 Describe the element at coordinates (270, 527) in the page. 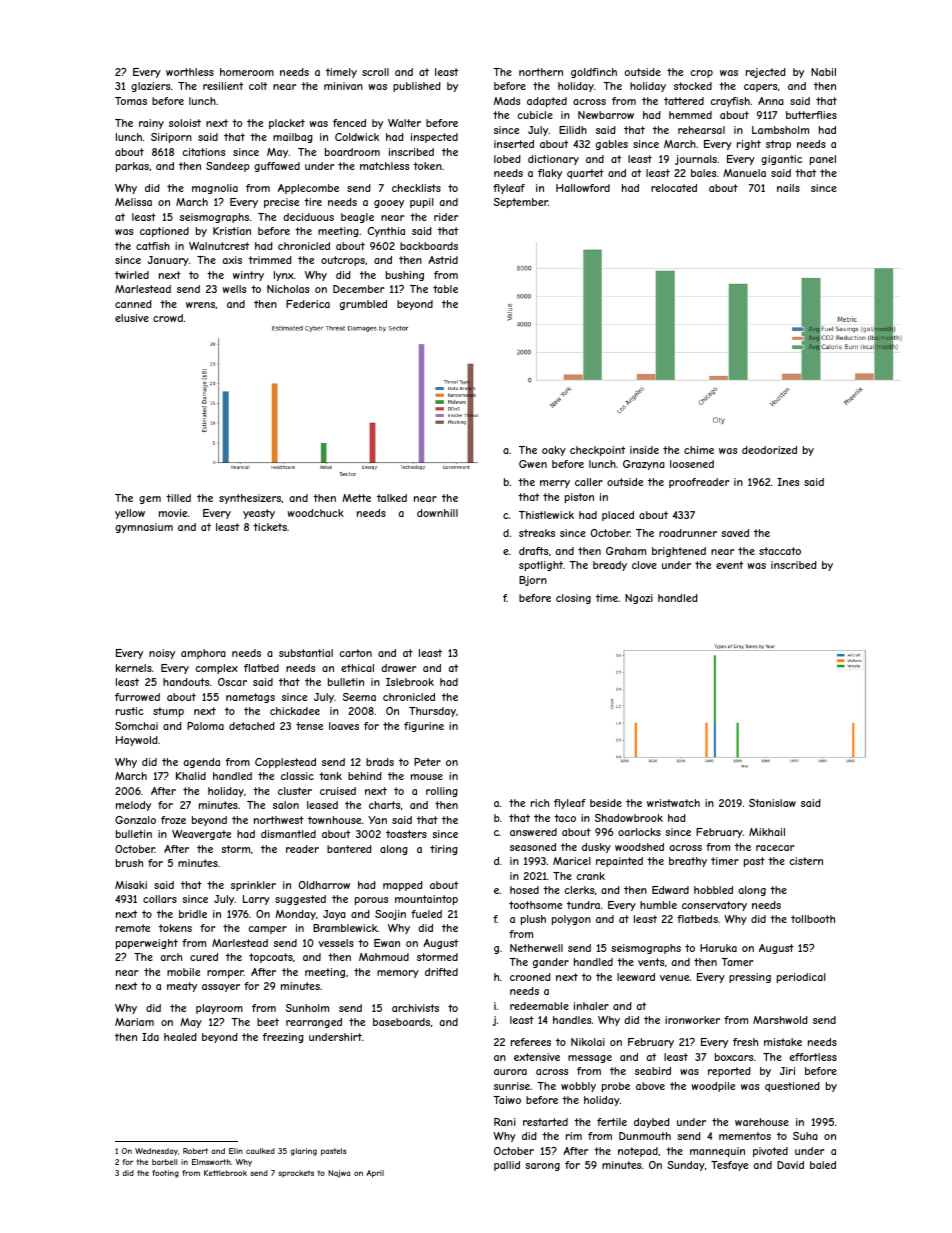

I see `tickets` at that location.
